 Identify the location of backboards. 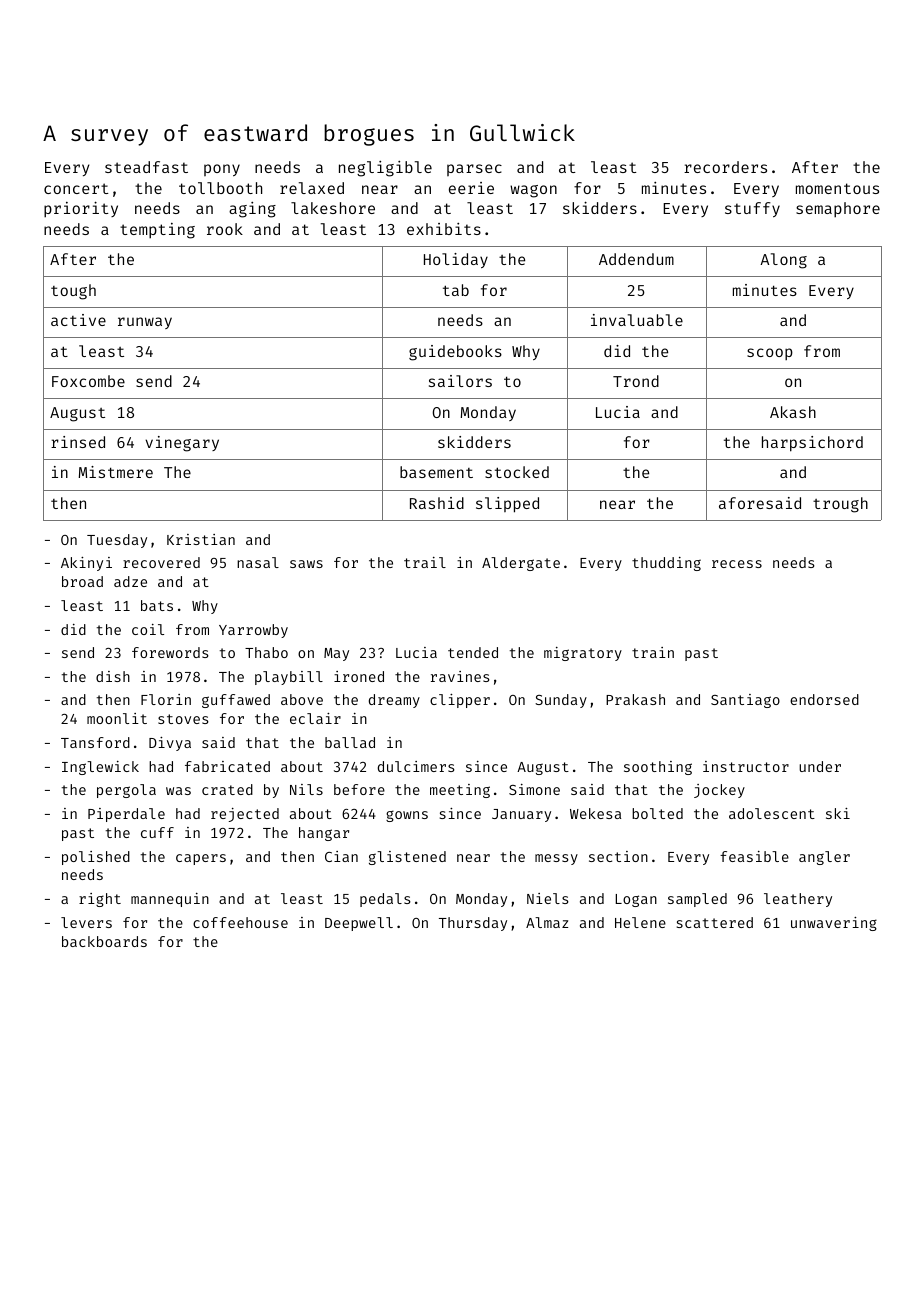
(104, 941).
